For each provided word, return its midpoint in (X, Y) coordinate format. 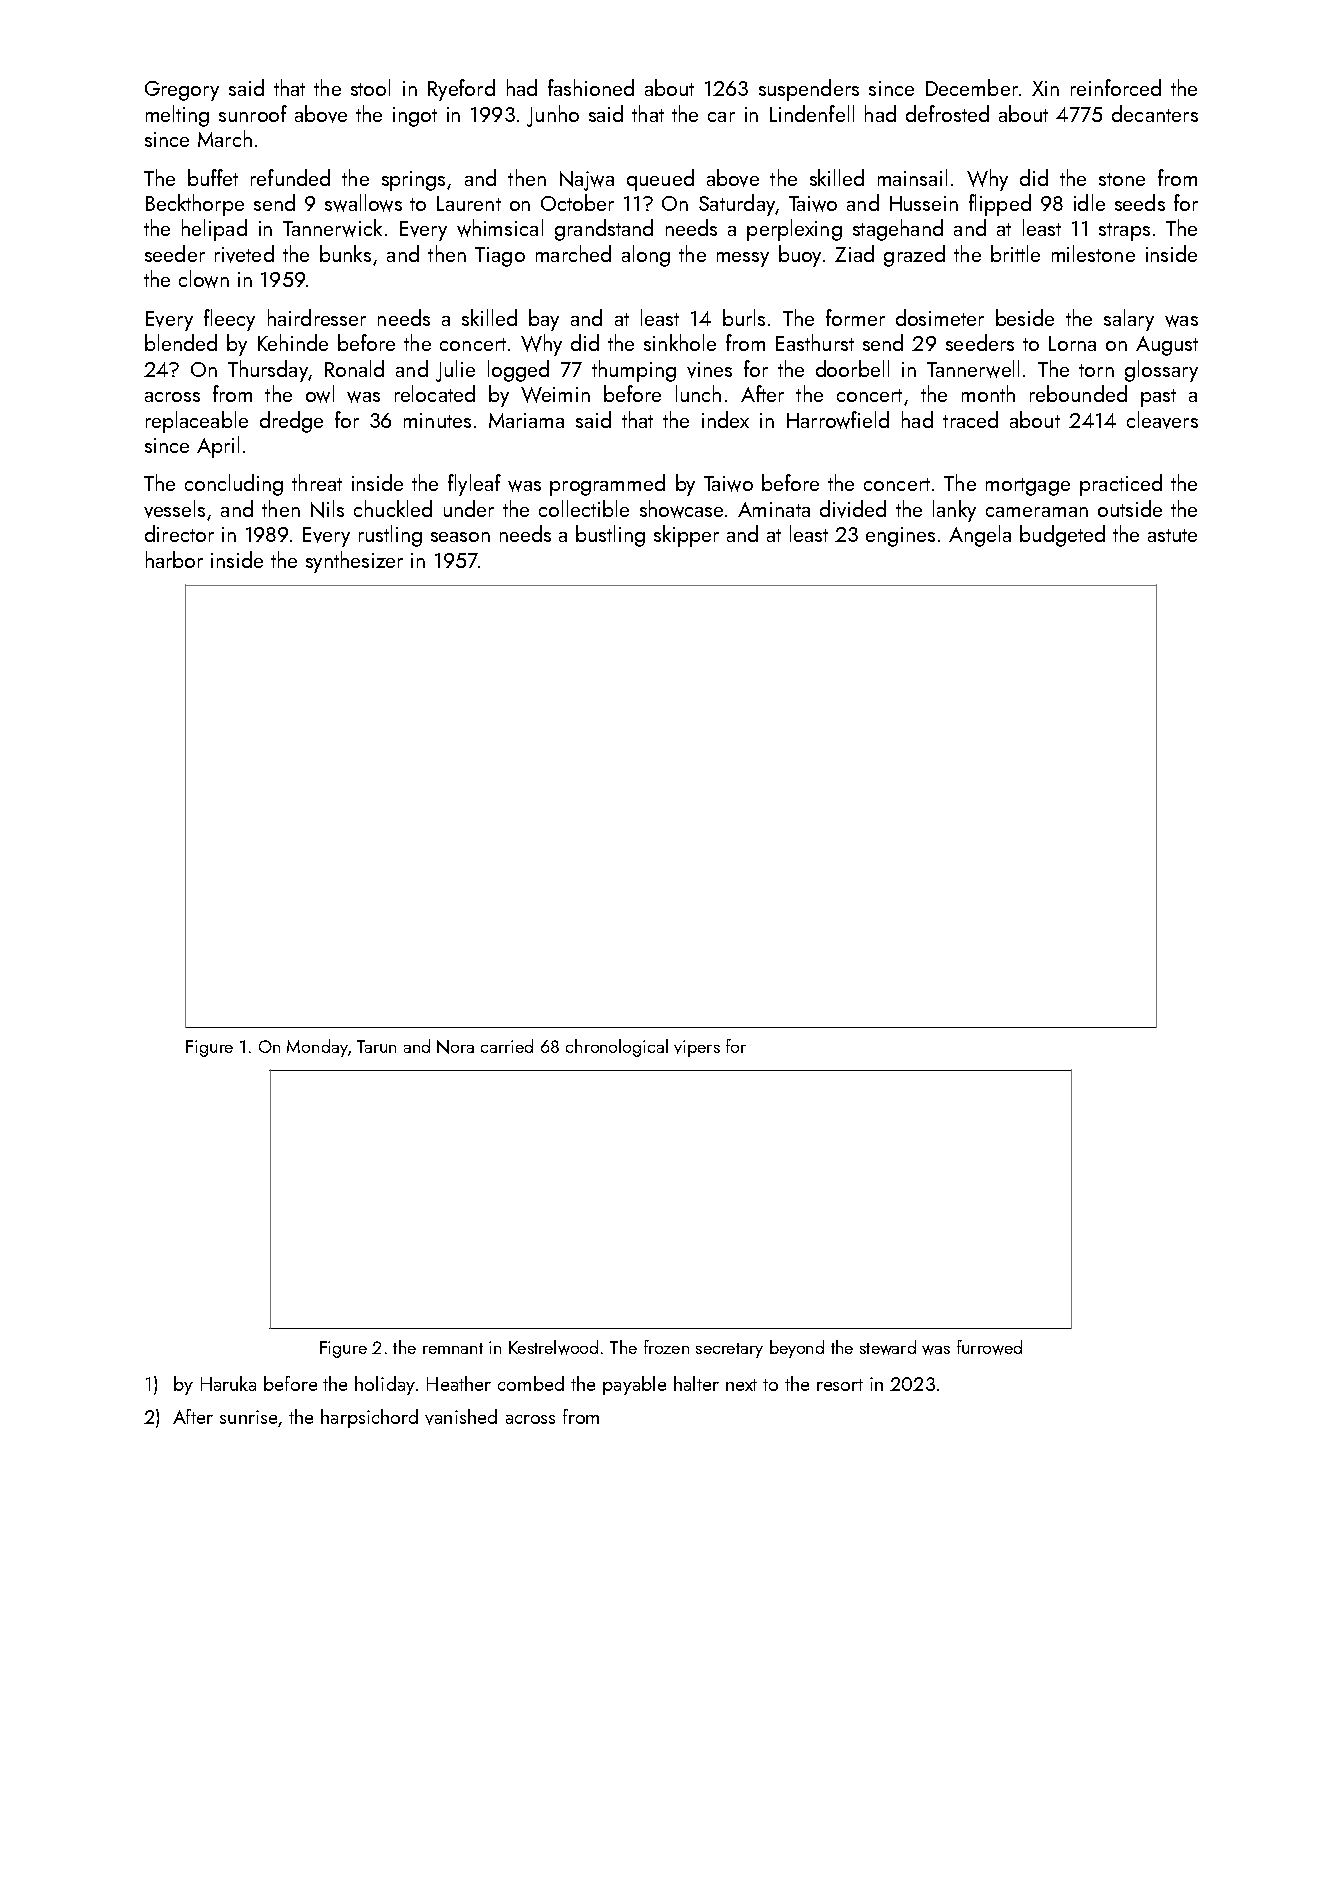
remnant (453, 1348)
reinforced (1116, 87)
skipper (686, 536)
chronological (617, 1048)
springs (413, 181)
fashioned (591, 87)
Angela (980, 536)
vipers (697, 1048)
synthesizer (354, 562)
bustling (610, 536)
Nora (455, 1047)
